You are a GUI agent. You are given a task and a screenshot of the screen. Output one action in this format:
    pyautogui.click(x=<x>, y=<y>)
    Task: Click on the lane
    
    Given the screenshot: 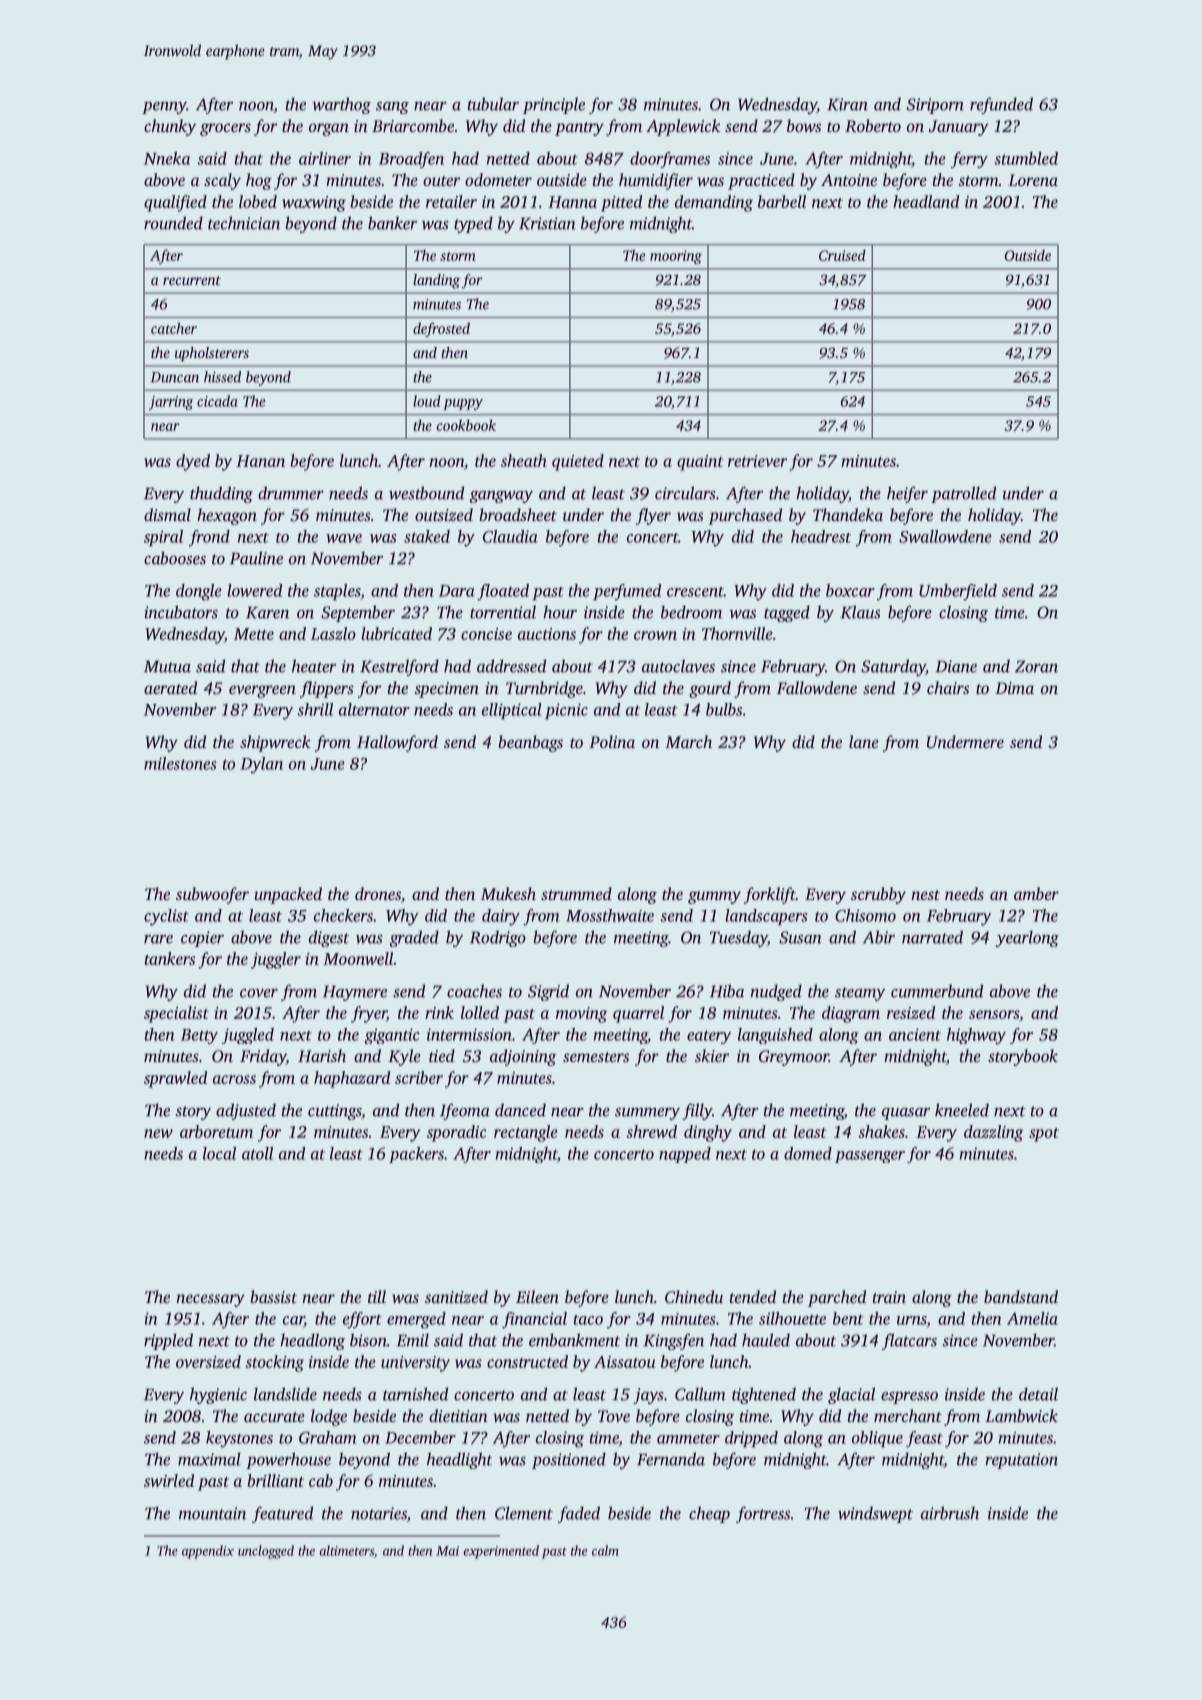 What is the action you would take?
    pyautogui.click(x=864, y=741)
